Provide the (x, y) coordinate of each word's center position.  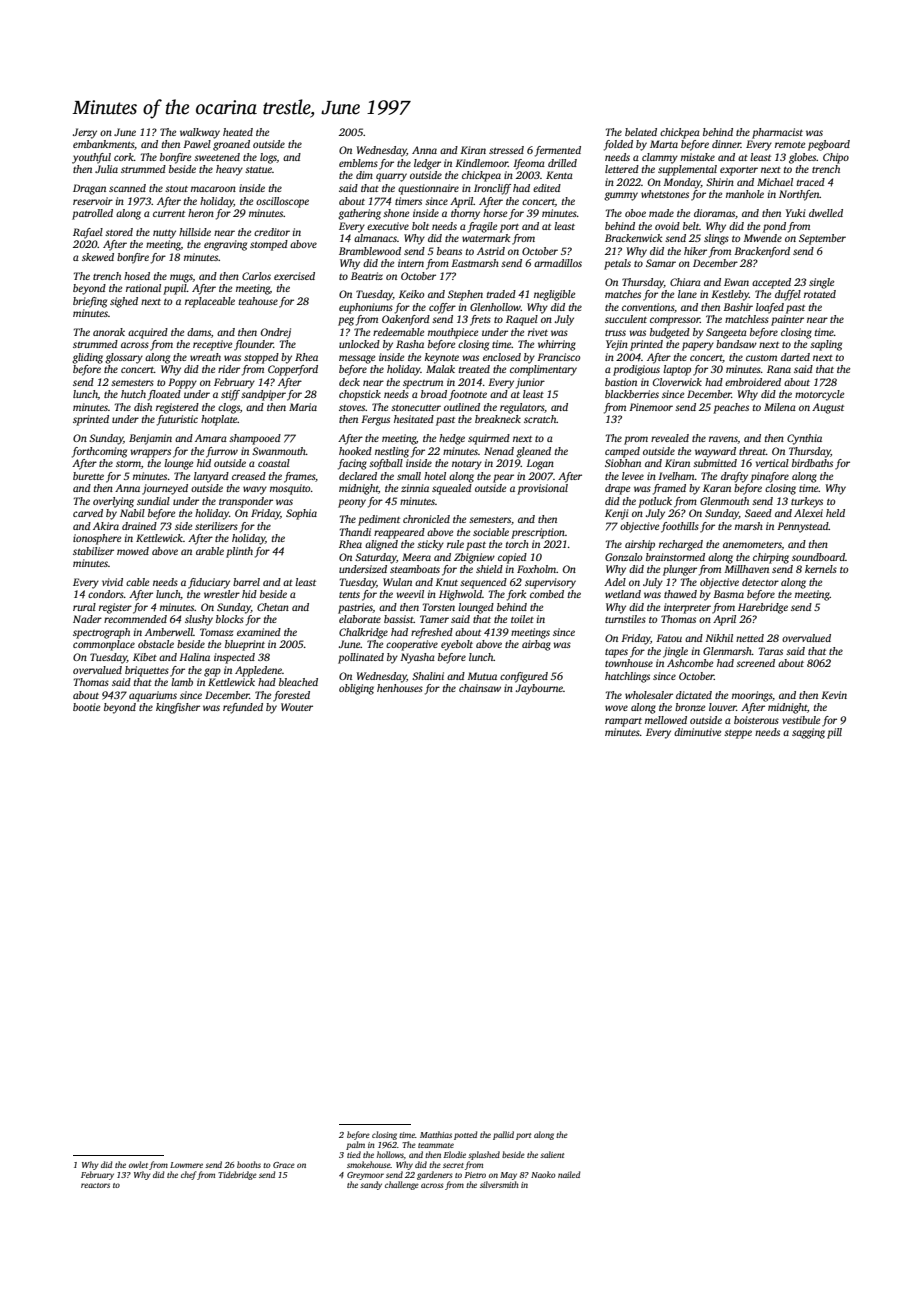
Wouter (297, 707)
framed (669, 489)
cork (124, 157)
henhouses (400, 688)
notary (467, 465)
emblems (358, 163)
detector (760, 582)
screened (755, 663)
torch (517, 544)
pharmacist (777, 133)
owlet (138, 1164)
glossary (124, 358)
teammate (436, 1145)
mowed (133, 551)
